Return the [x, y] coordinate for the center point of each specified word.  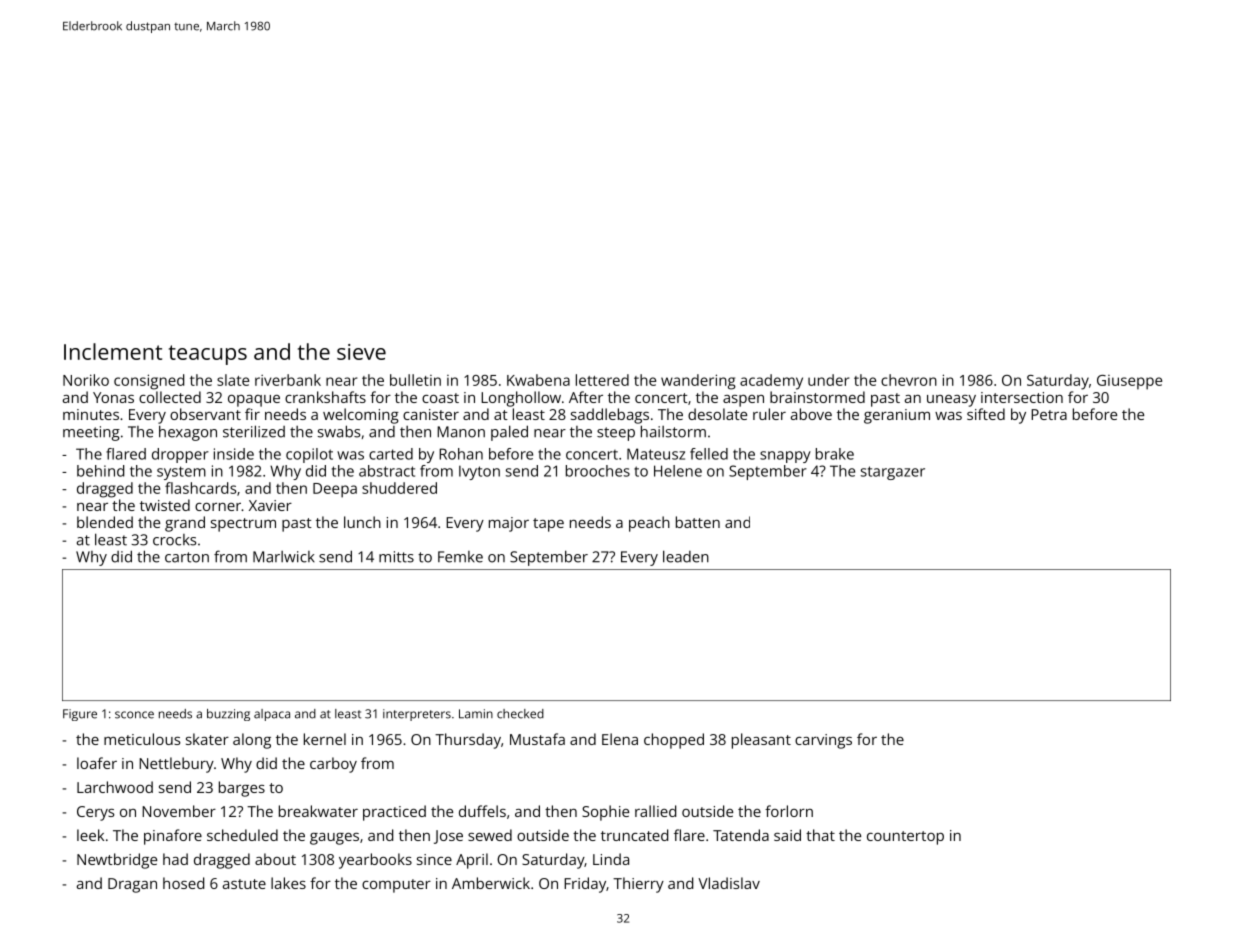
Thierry [638, 885]
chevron [909, 380]
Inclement [113, 351]
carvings [823, 741]
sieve [361, 352]
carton [187, 557]
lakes [288, 883]
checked [520, 714]
